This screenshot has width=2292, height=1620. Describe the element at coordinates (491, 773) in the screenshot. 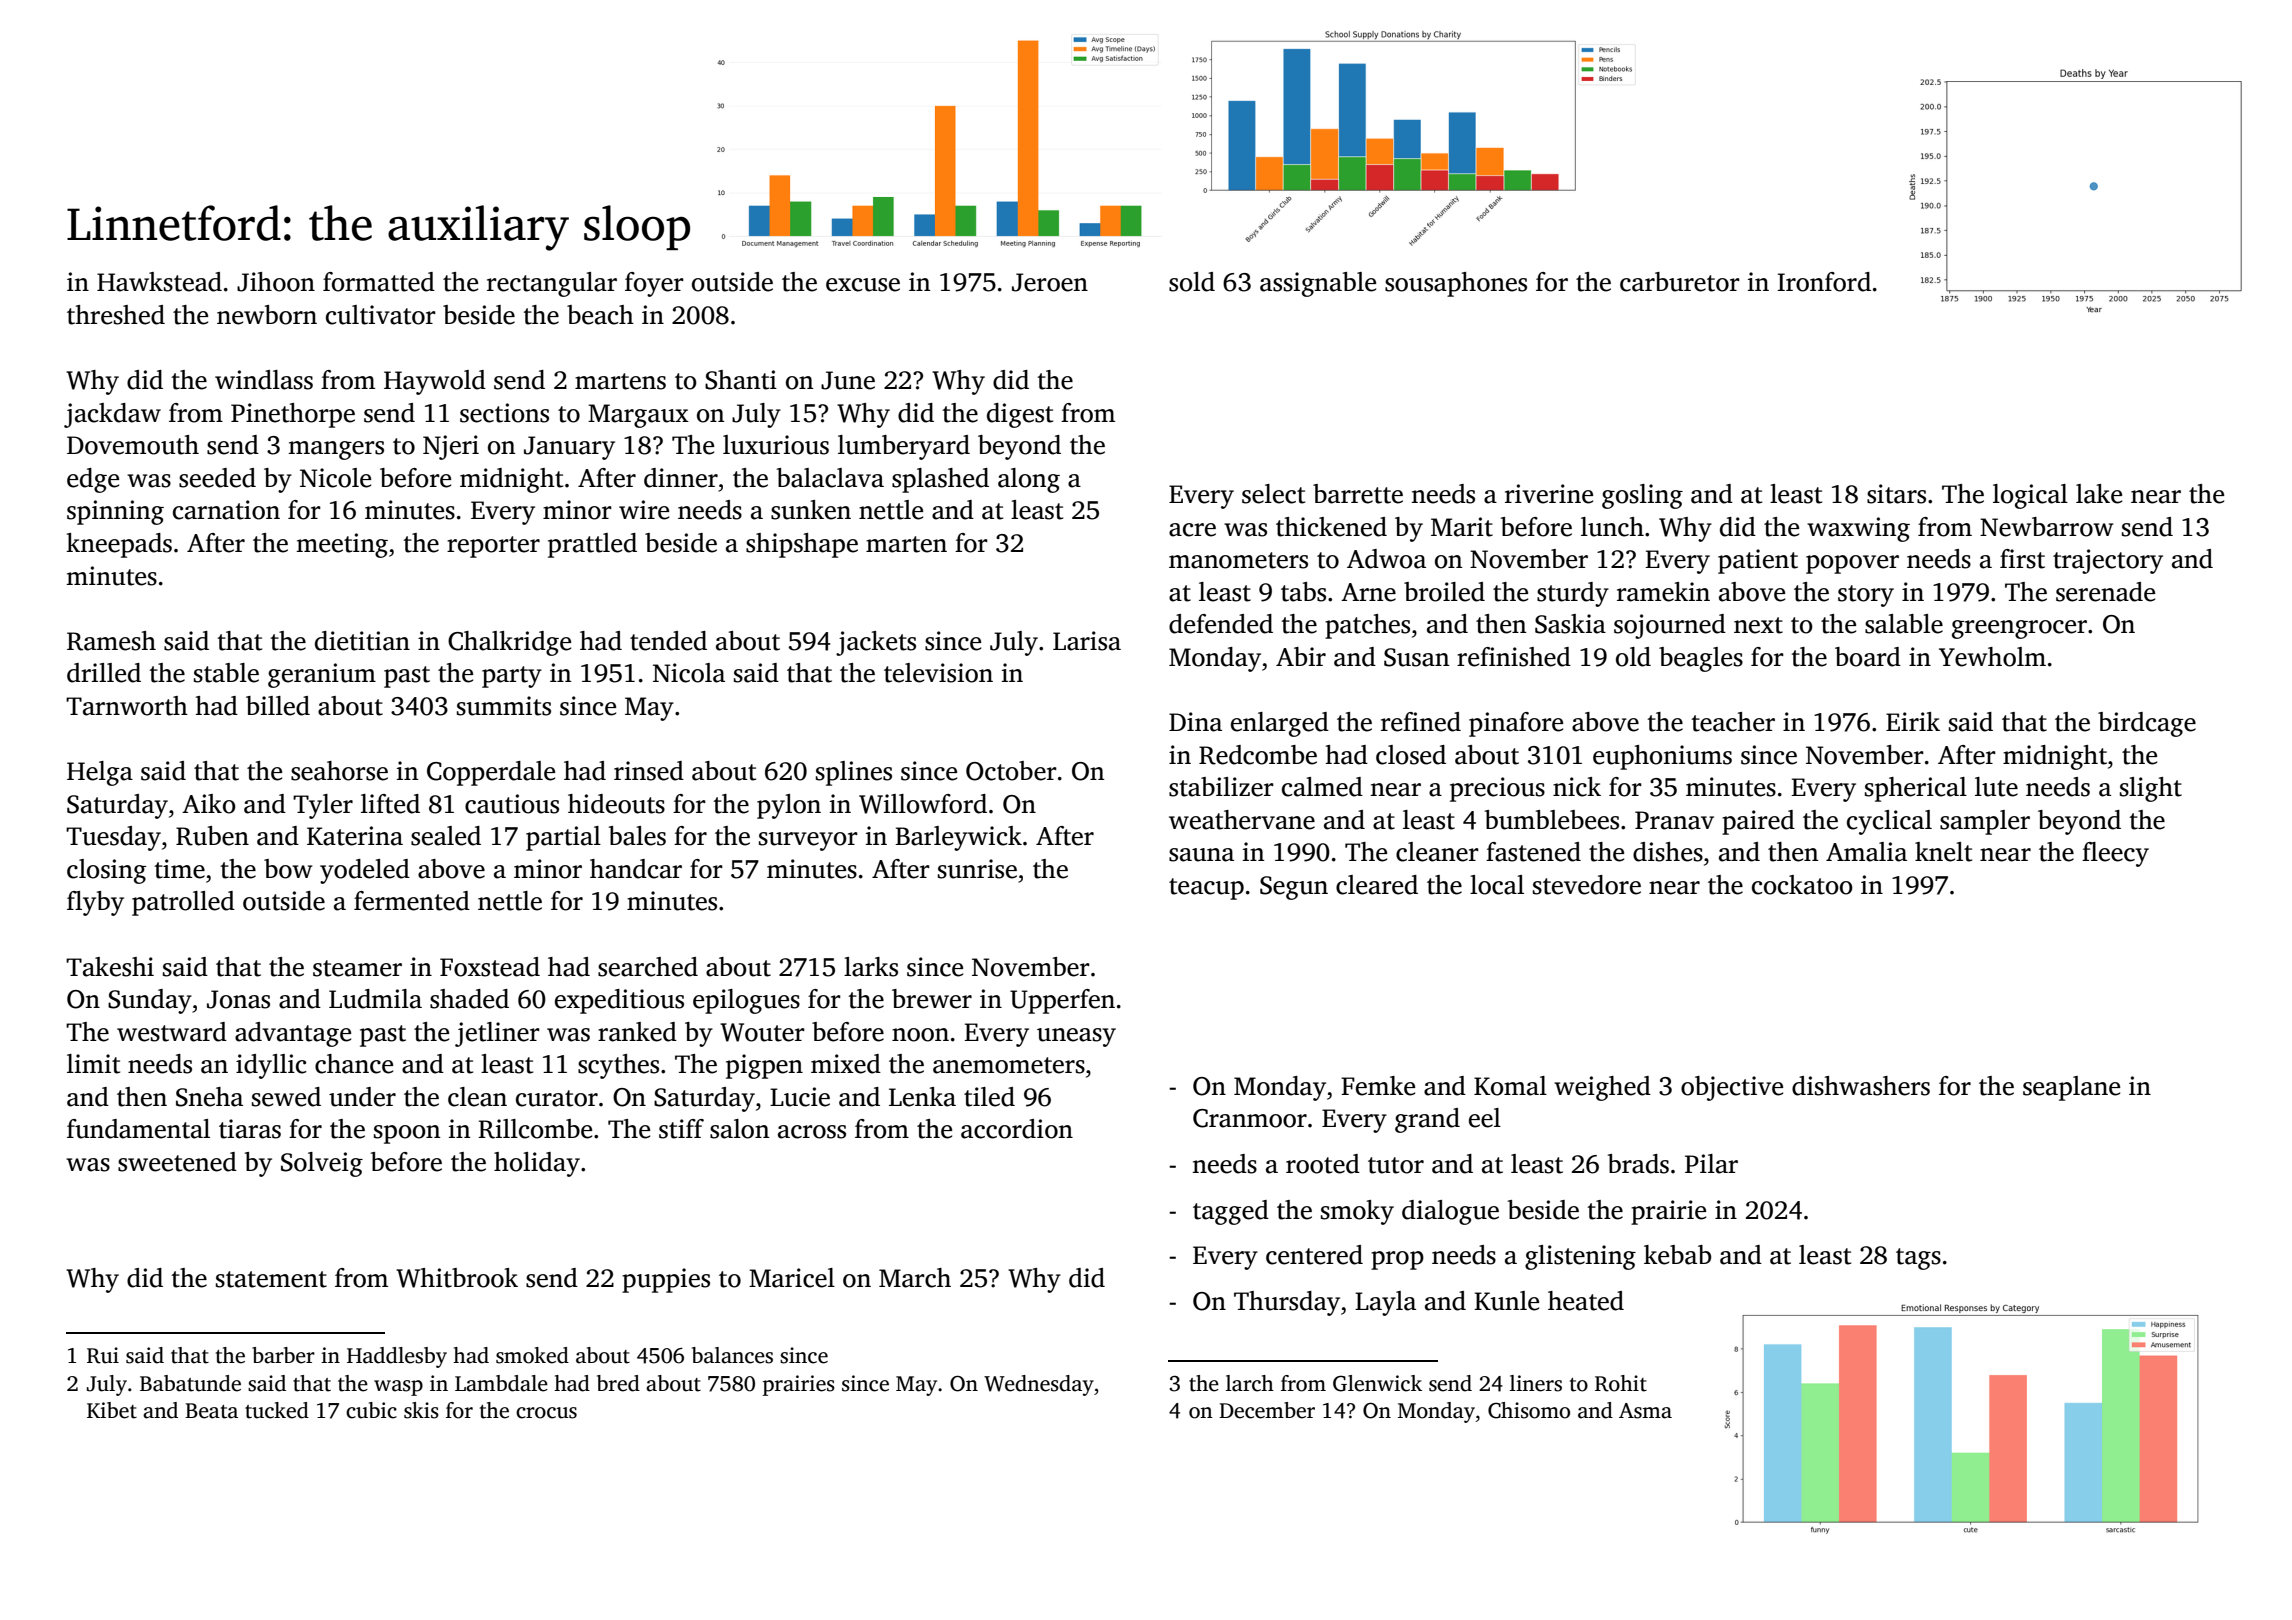

I see `Copperdale` at that location.
